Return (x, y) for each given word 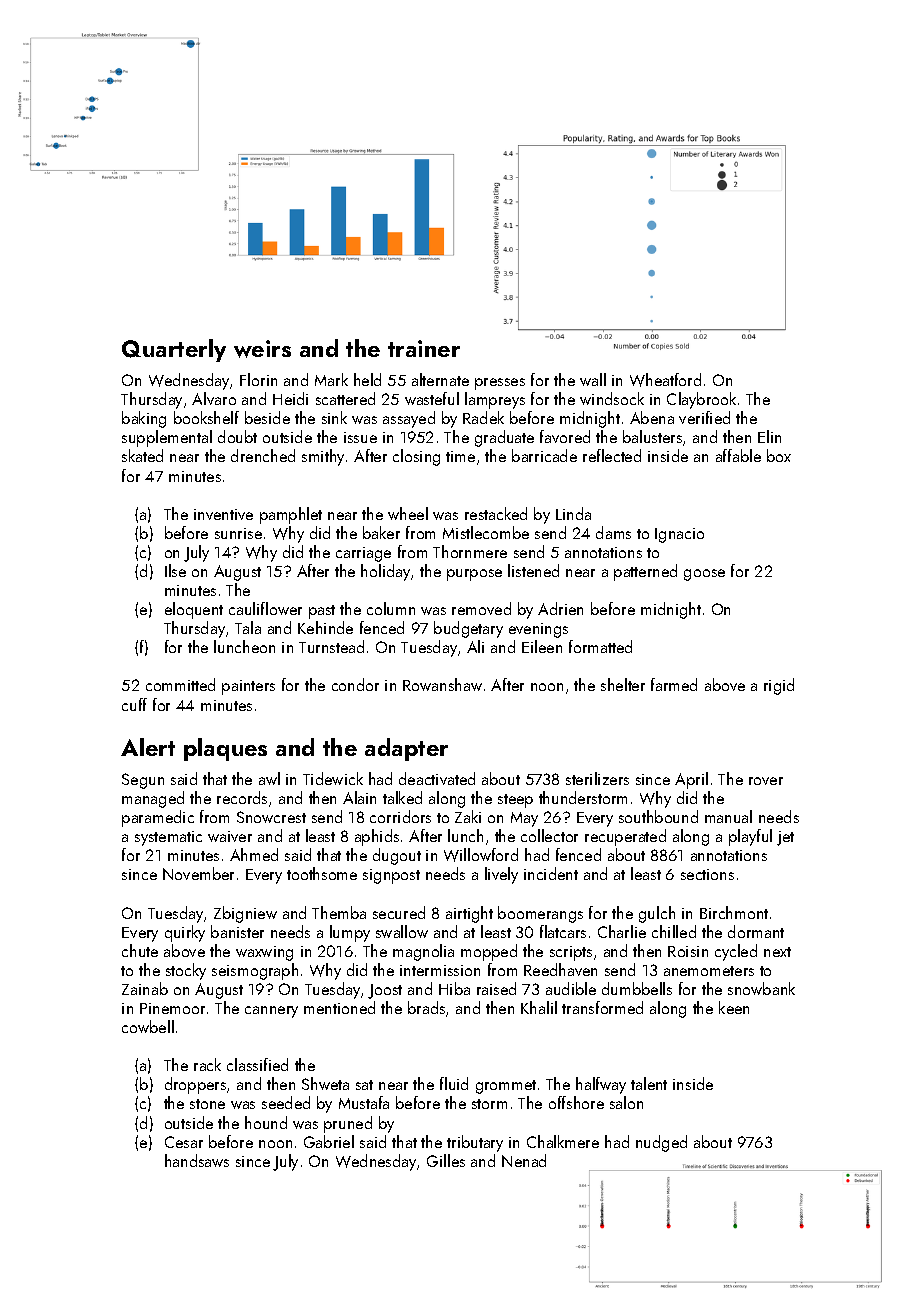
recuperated (625, 837)
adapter (406, 749)
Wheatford (665, 380)
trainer (424, 348)
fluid (454, 1083)
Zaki (468, 816)
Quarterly (174, 350)
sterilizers (597, 778)
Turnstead (331, 646)
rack (207, 1064)
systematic (168, 838)
